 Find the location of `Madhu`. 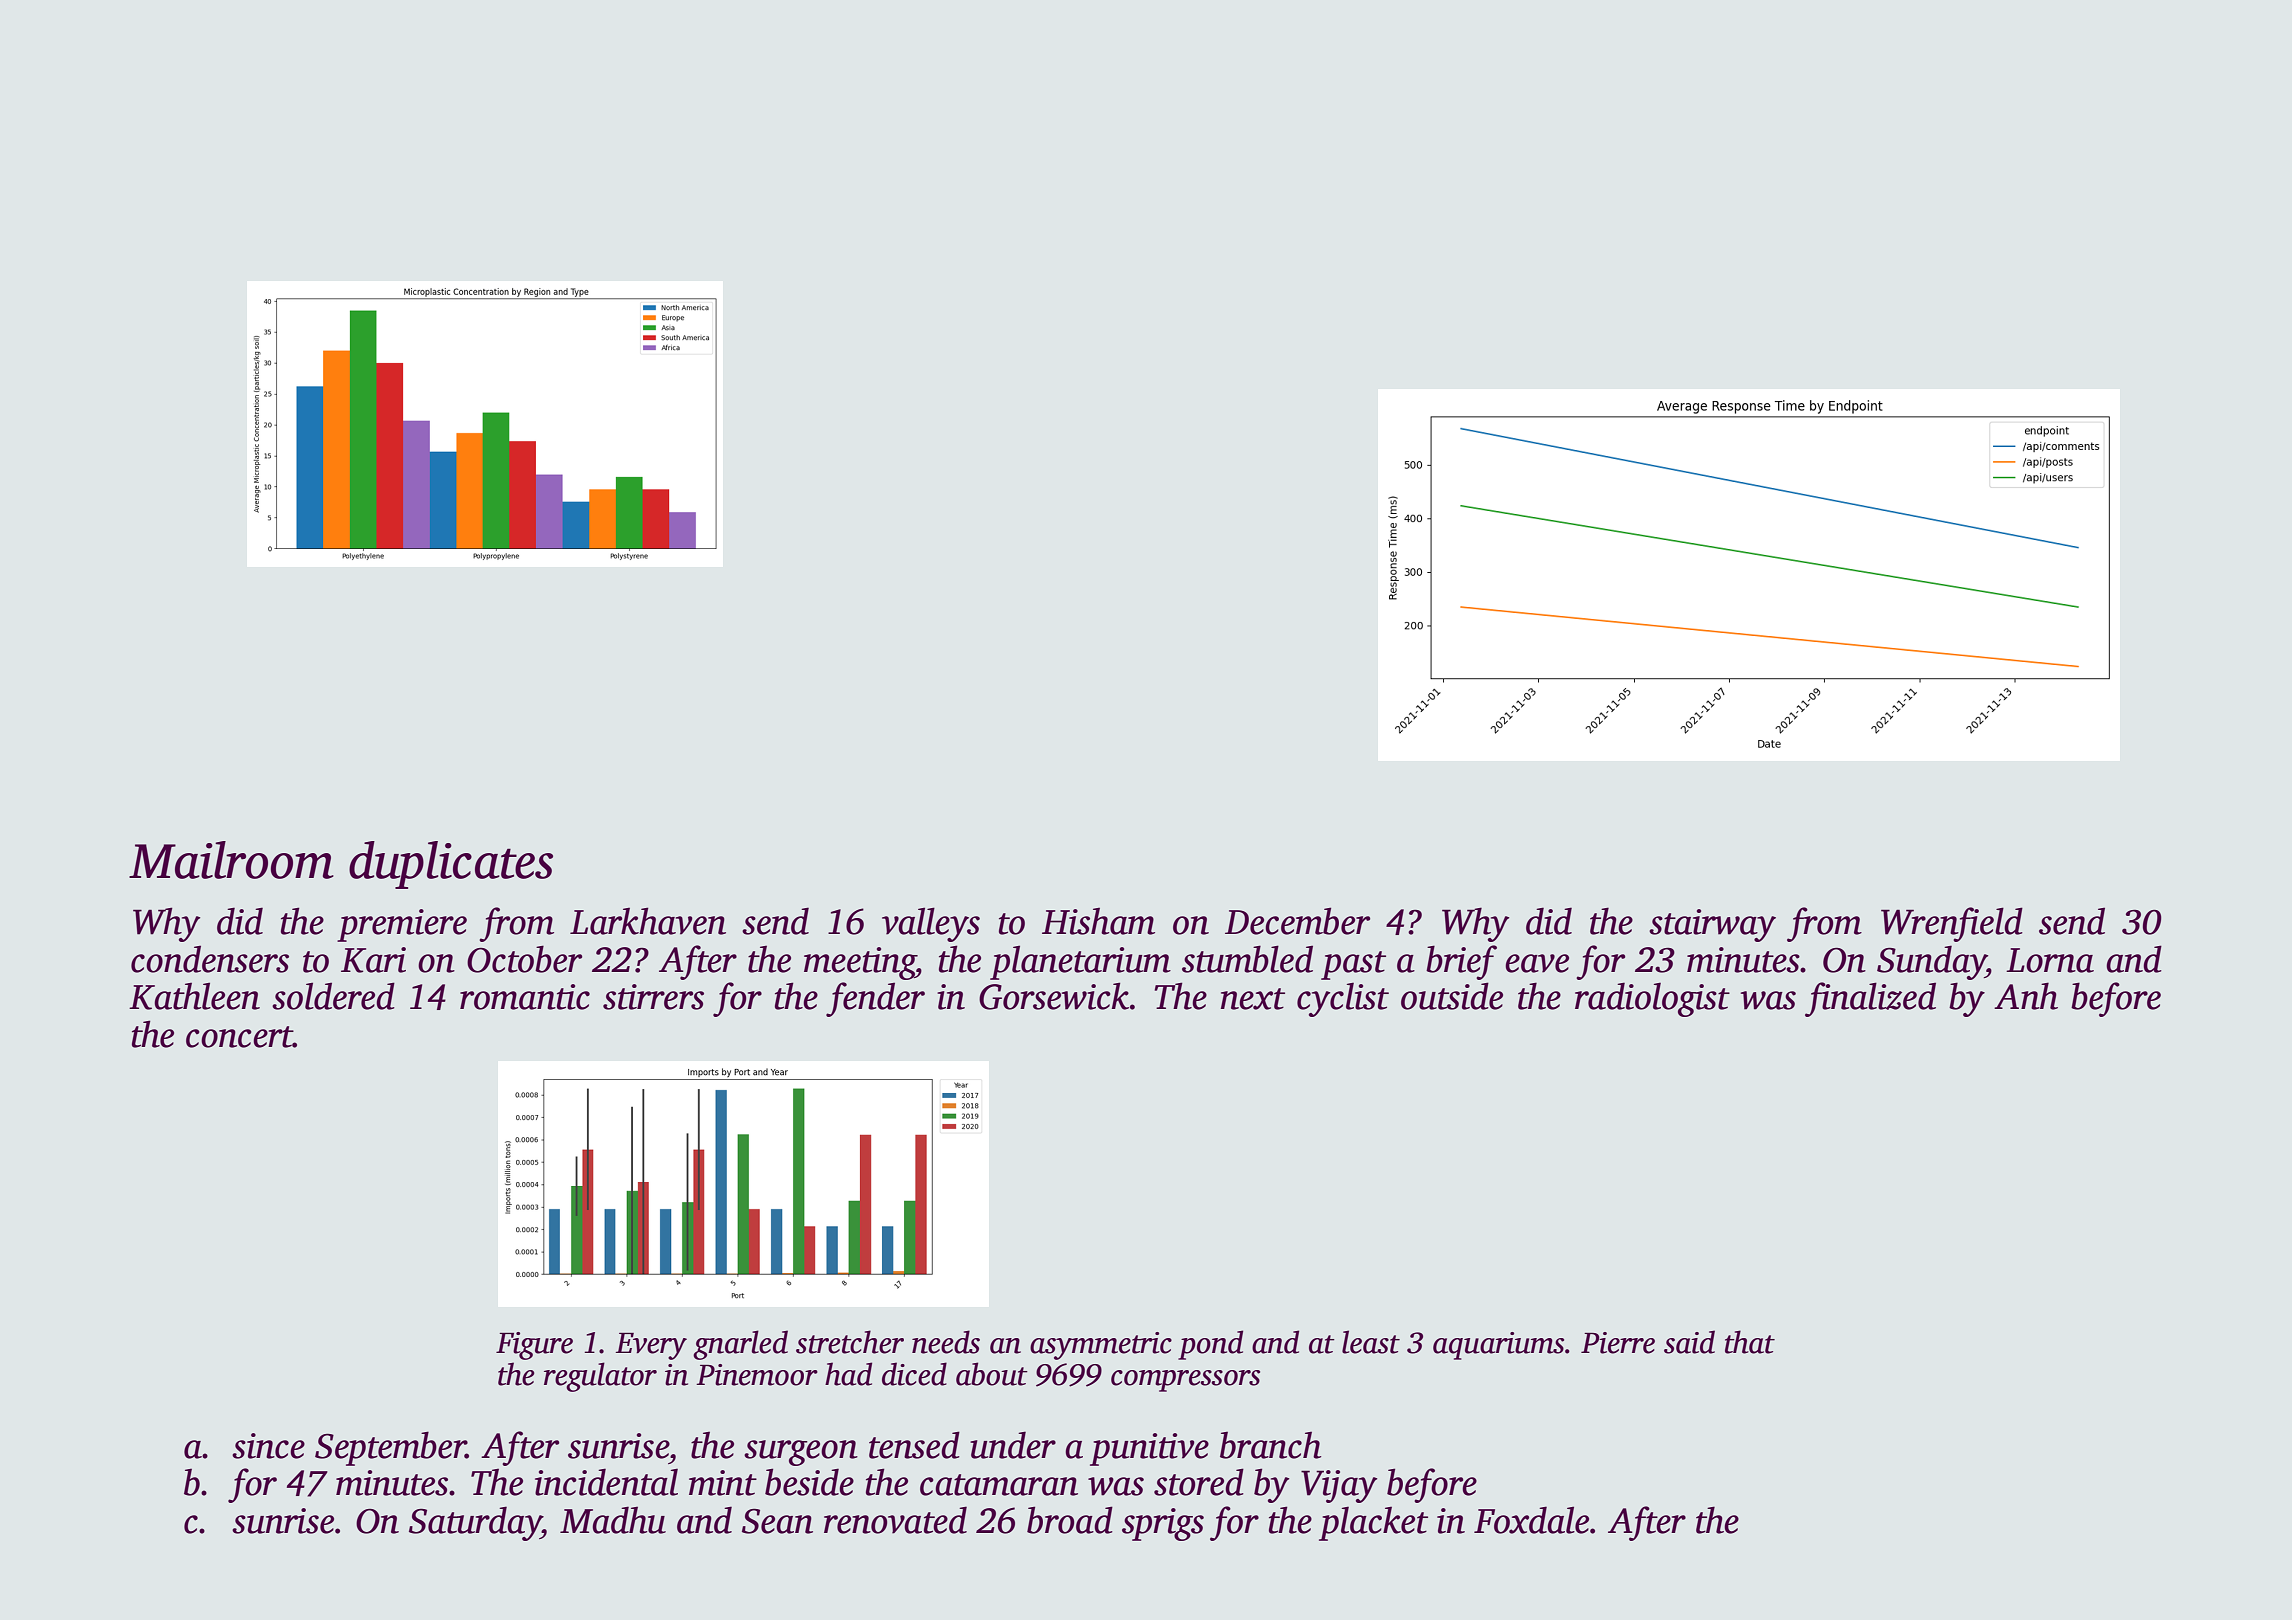

Madhu is located at coordinates (613, 1520).
